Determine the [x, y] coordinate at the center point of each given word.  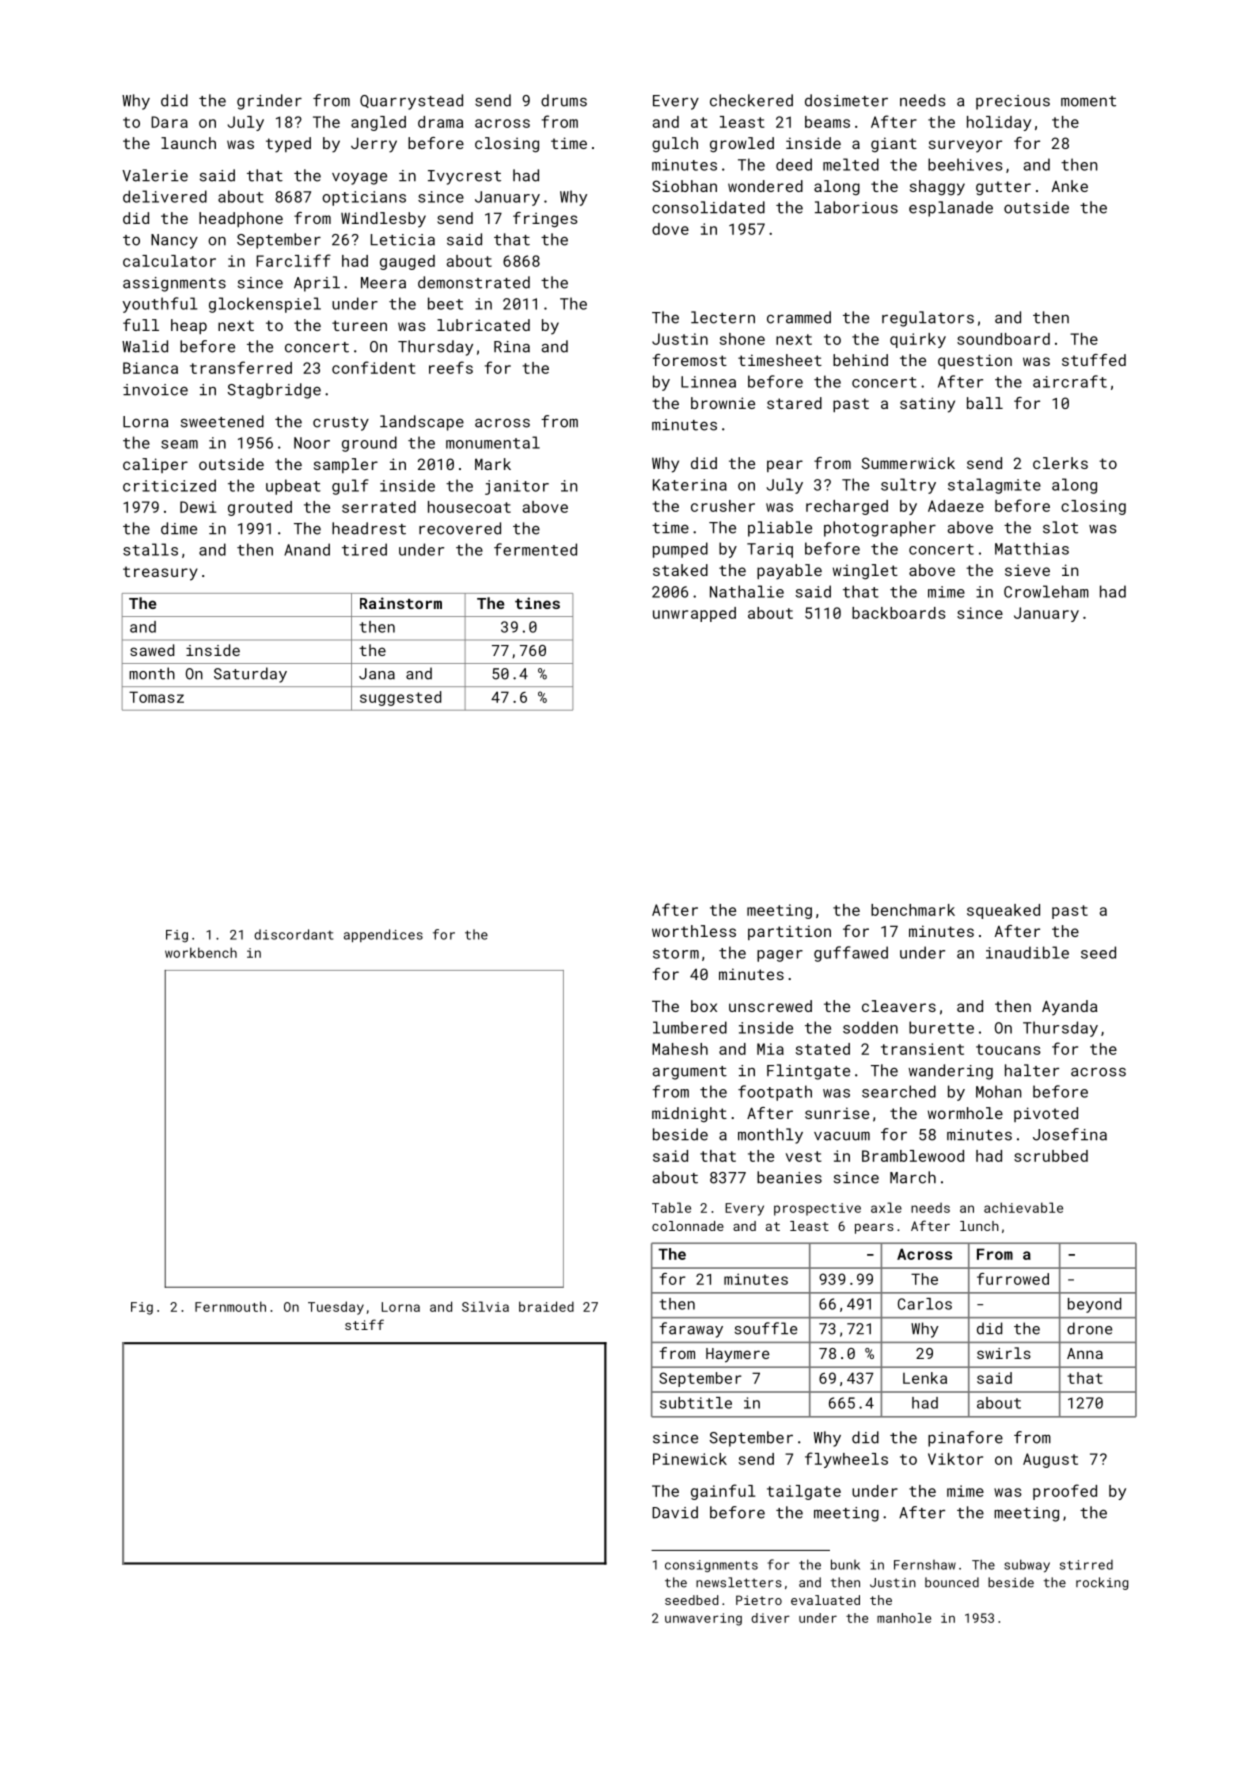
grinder [269, 102]
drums [564, 100]
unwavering [703, 1619]
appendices [383, 935]
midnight [689, 1115]
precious [1013, 102]
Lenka [925, 1378]
